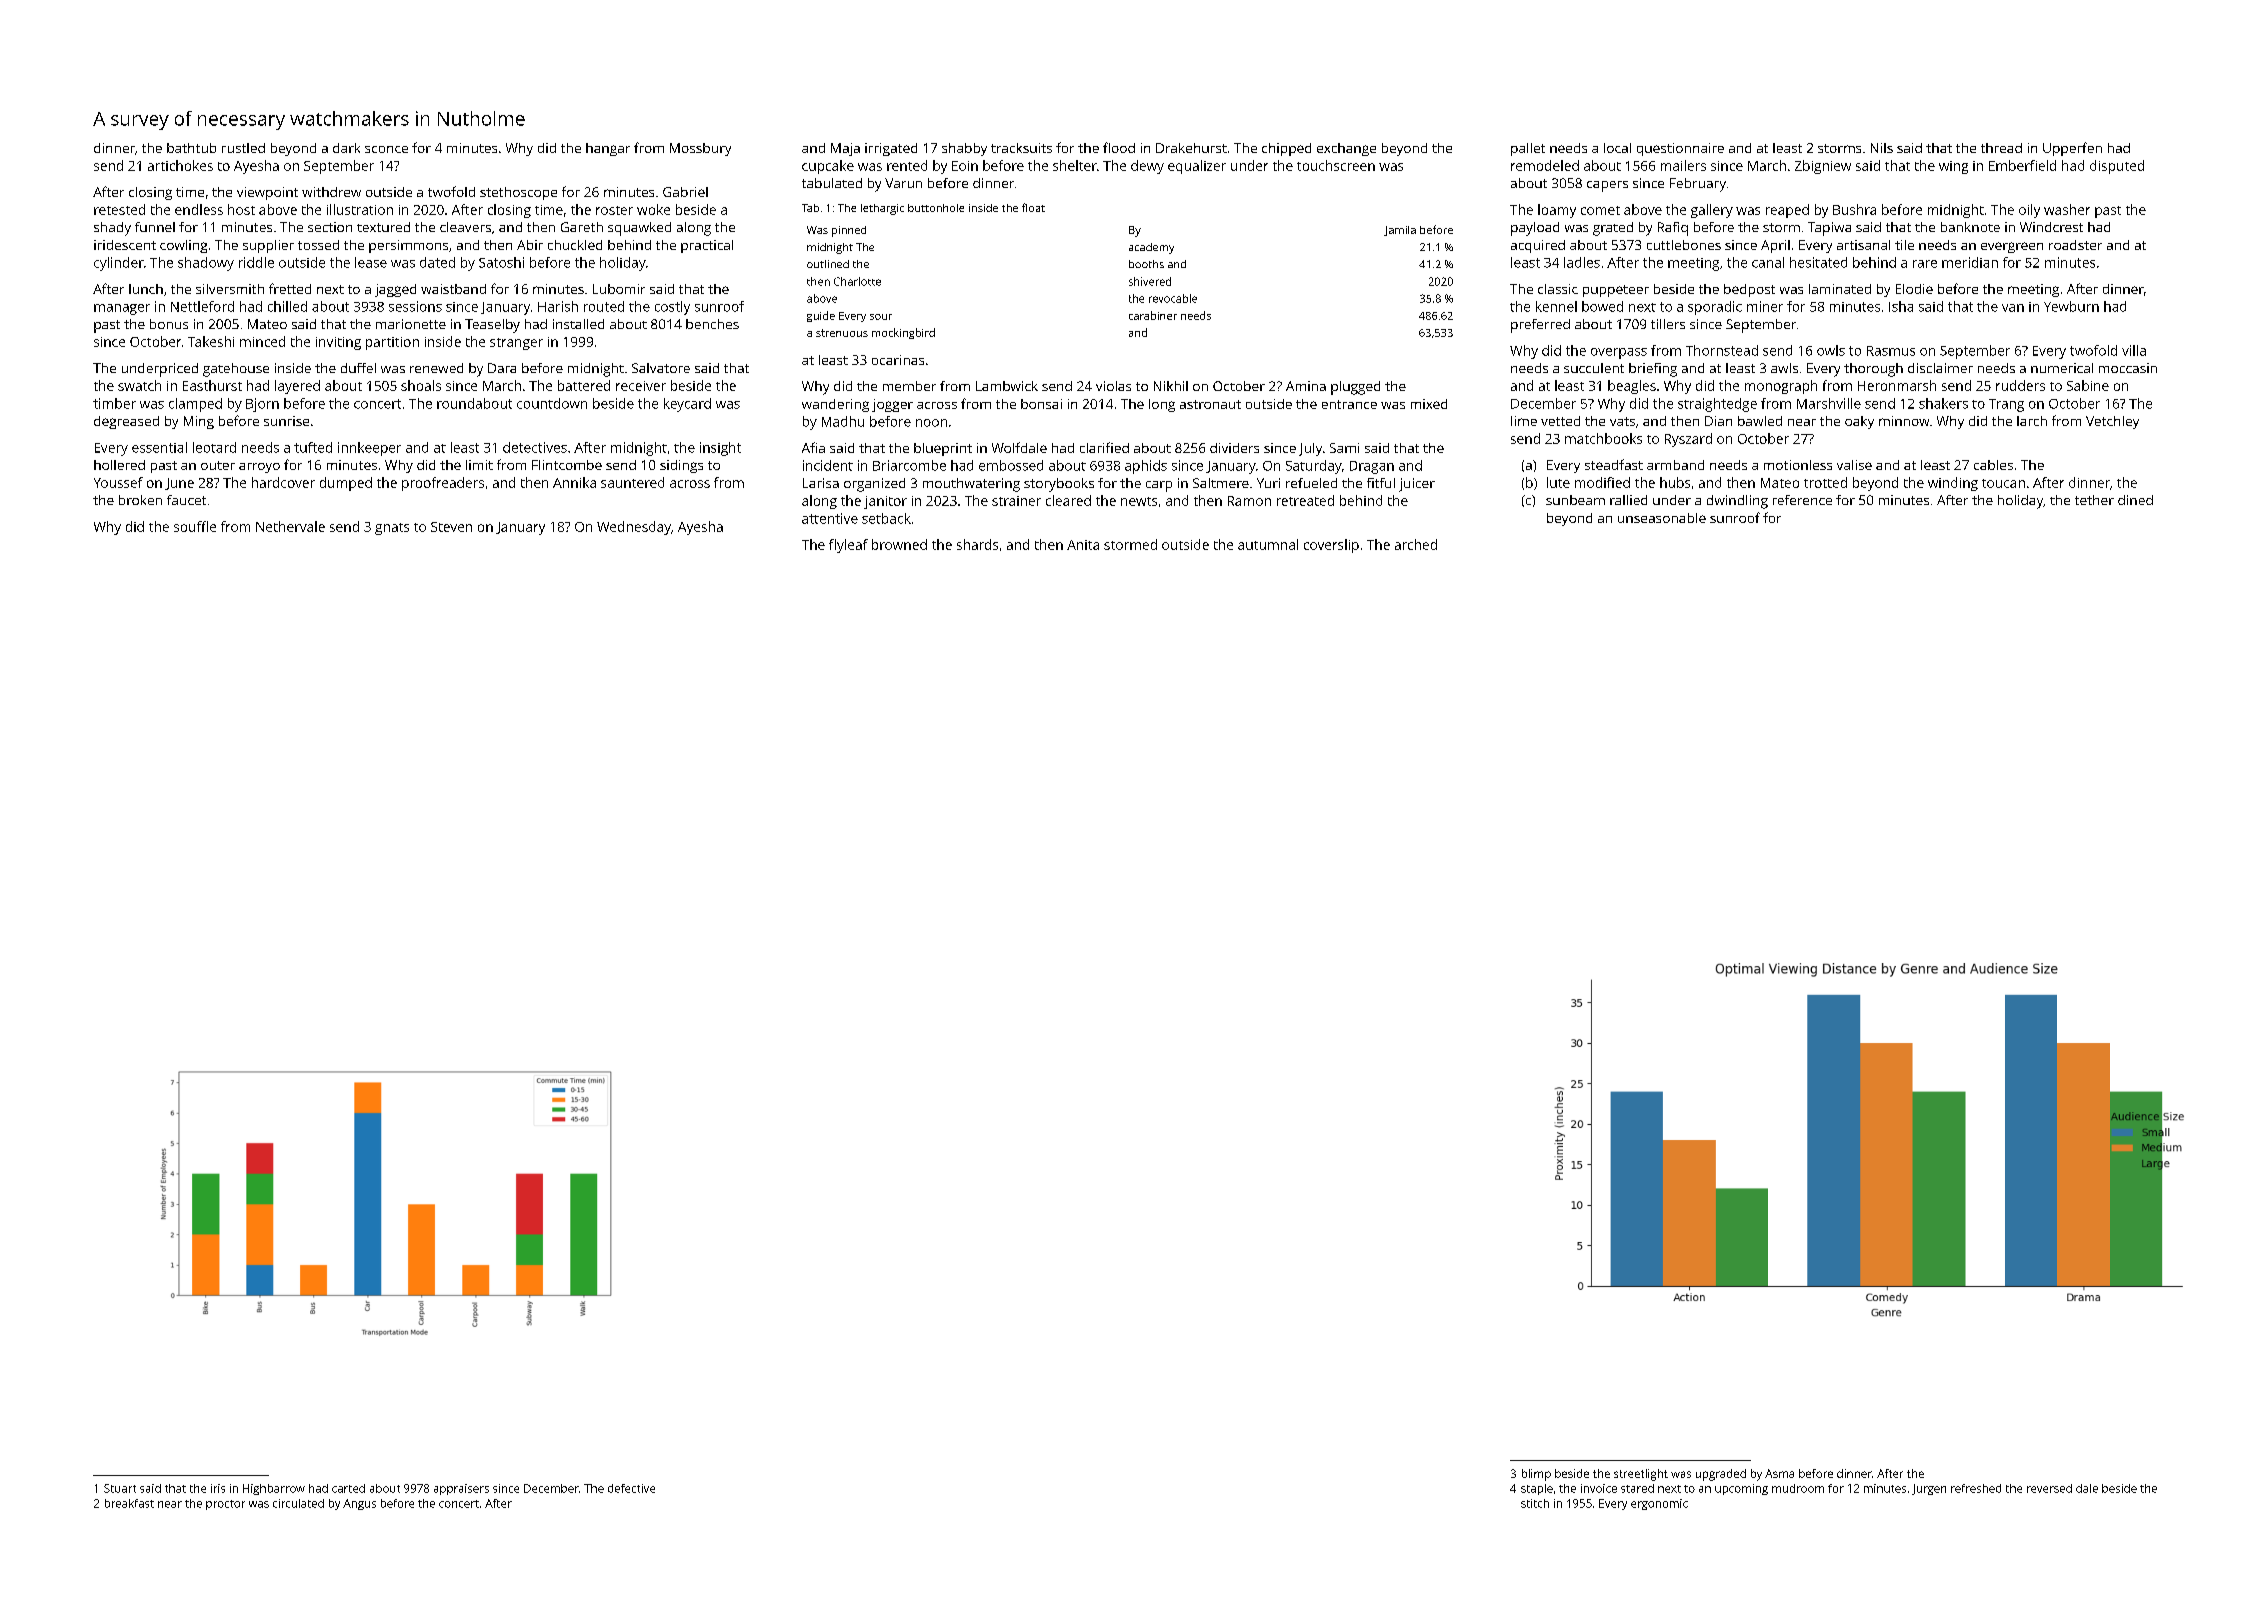 This page has width=2260, height=1598. Describe the element at coordinates (631, 1488) in the page. I see `defective` at that location.
